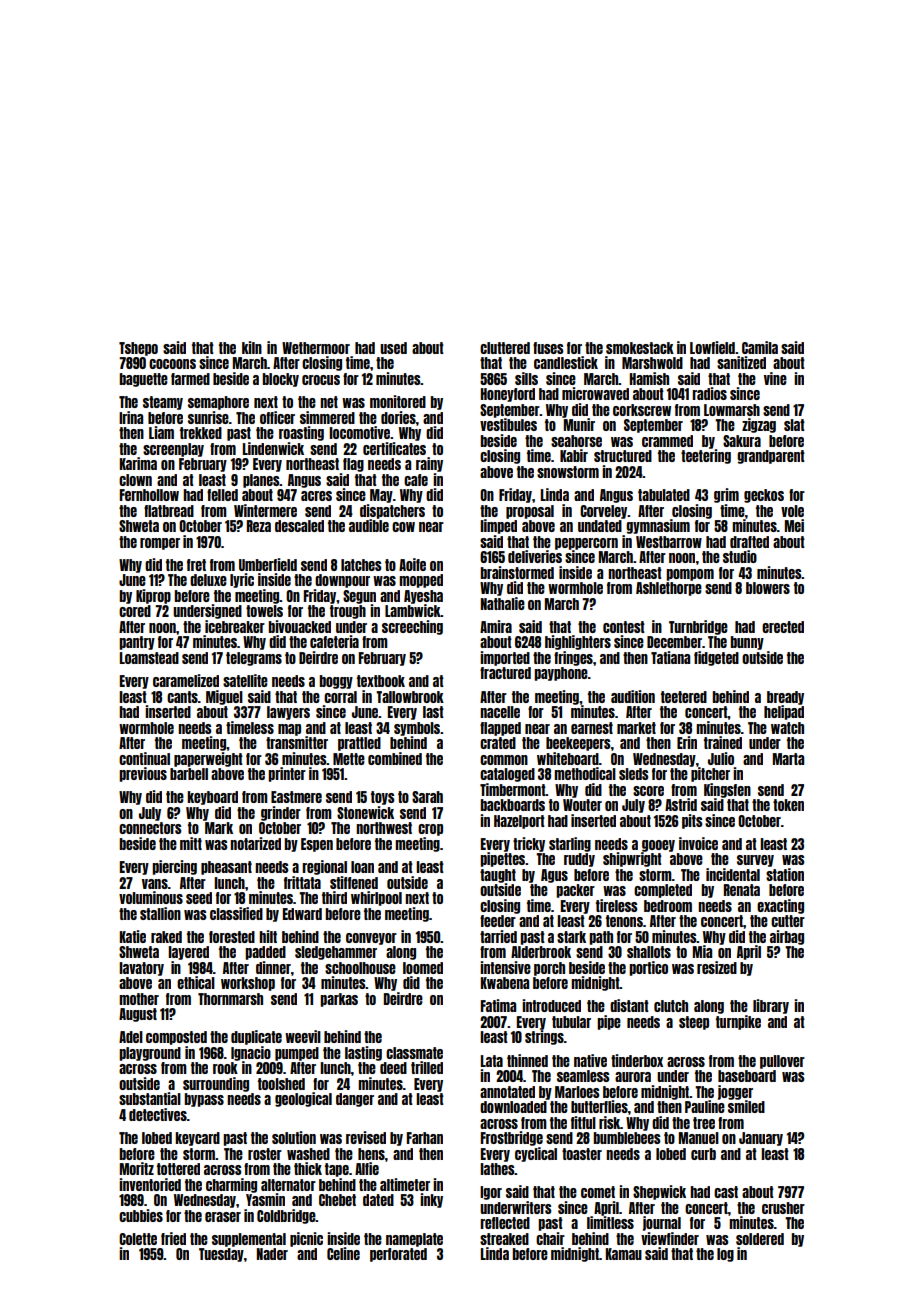  I want to click on Ashlethorpe, so click(669, 589).
